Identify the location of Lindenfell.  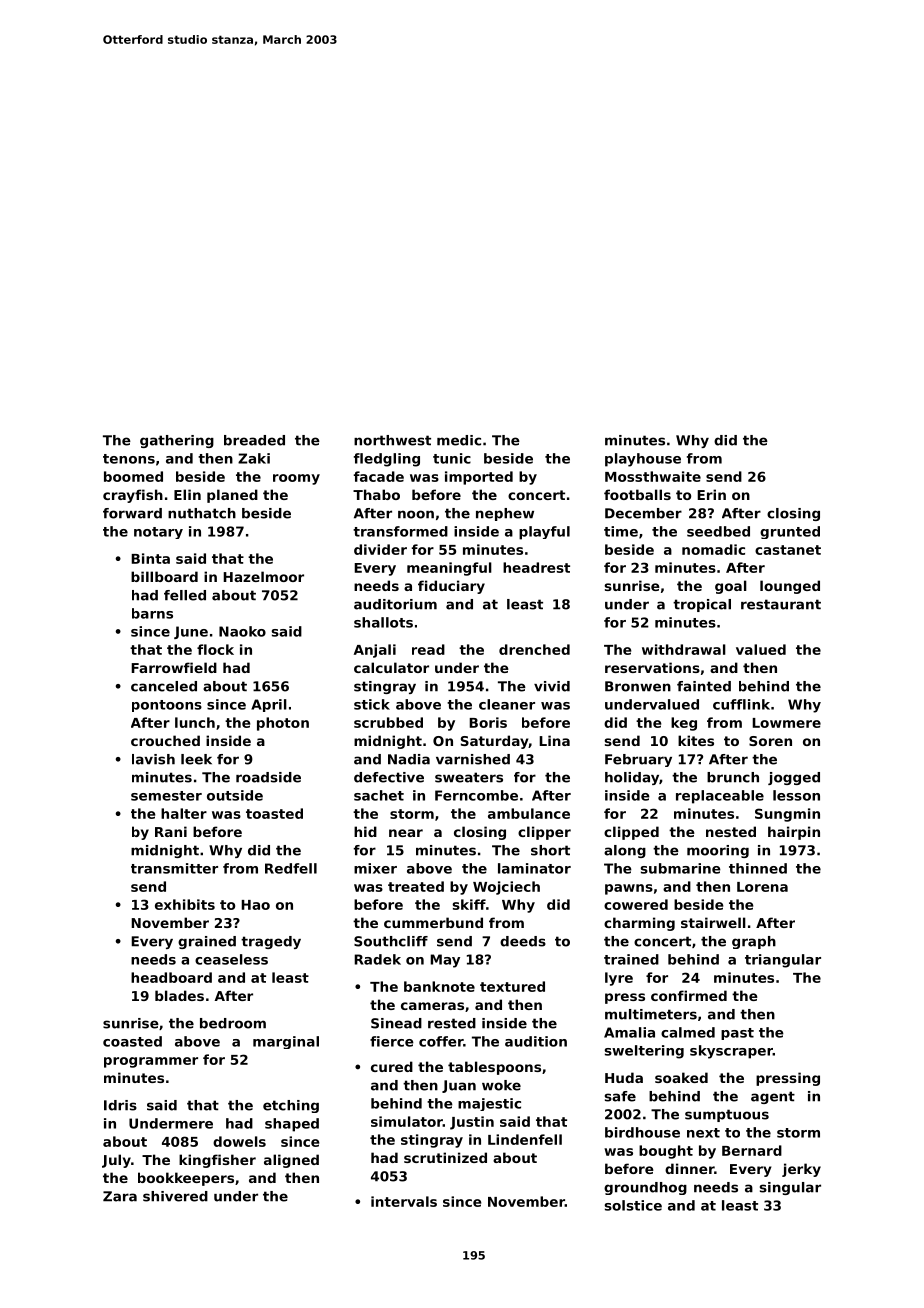
(525, 1139).
